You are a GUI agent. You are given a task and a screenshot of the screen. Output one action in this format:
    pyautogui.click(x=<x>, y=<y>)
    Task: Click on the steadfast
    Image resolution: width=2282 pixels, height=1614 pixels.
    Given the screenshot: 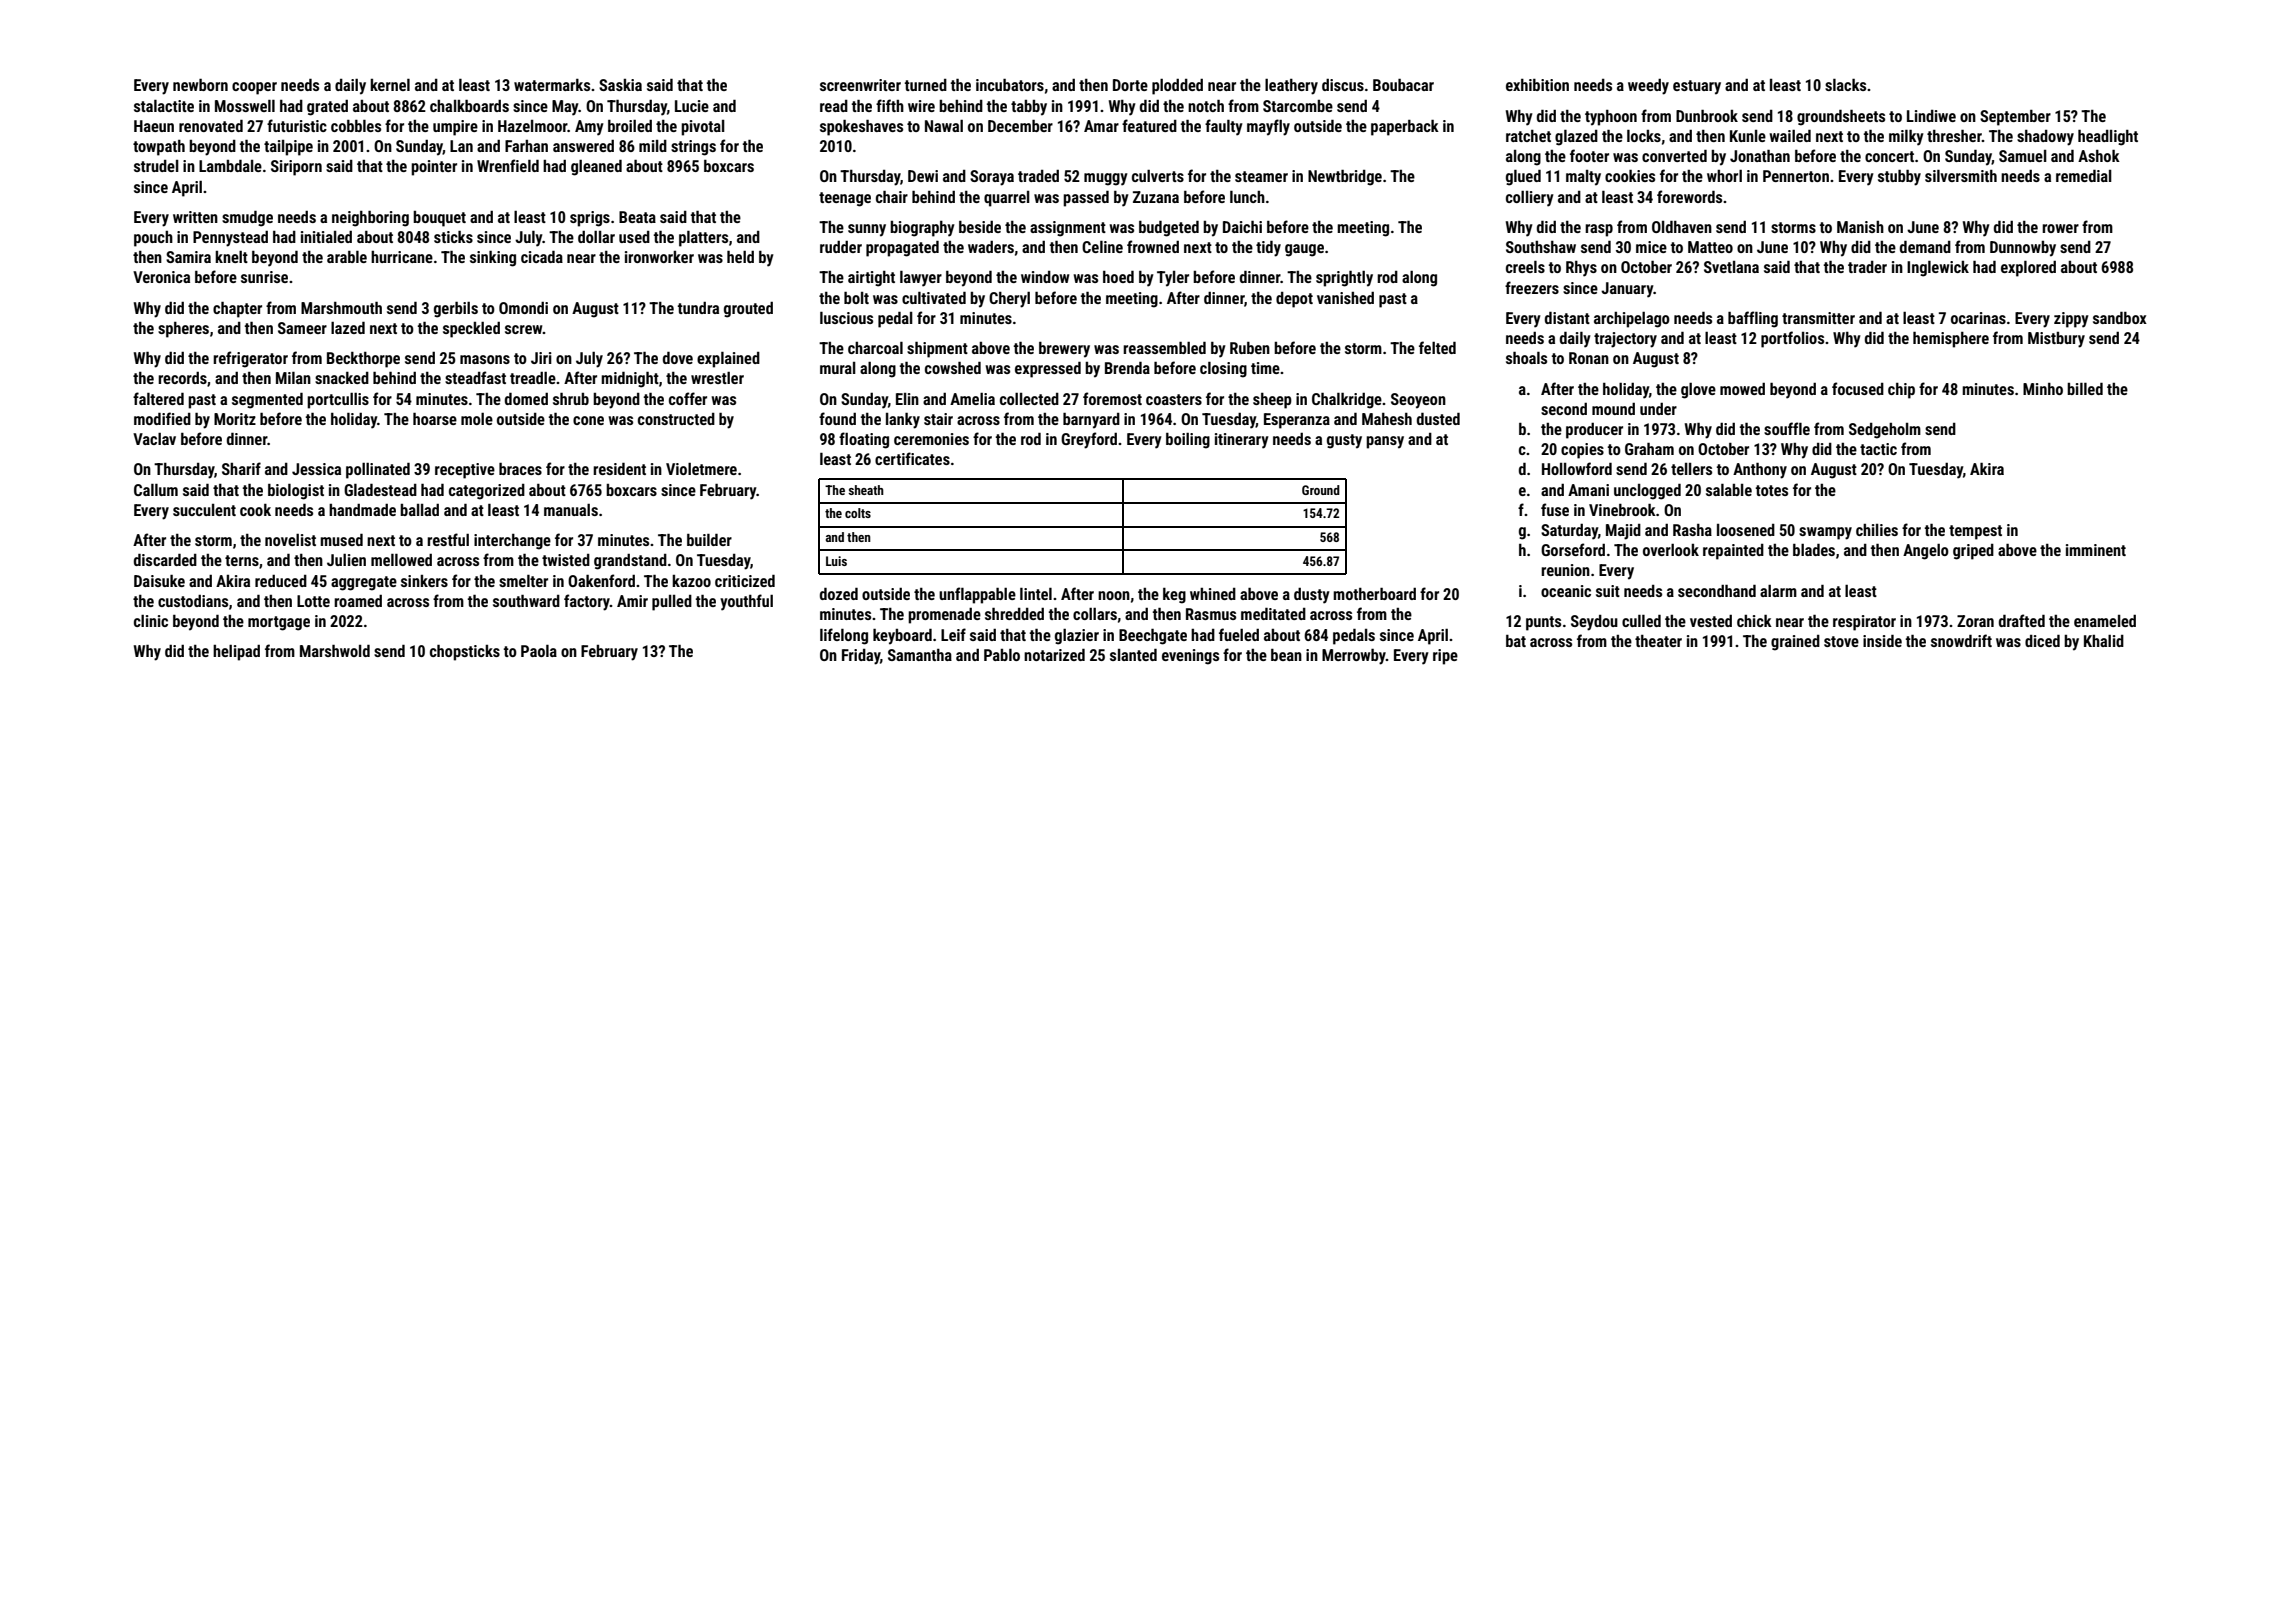 What is the action you would take?
    pyautogui.click(x=475, y=377)
